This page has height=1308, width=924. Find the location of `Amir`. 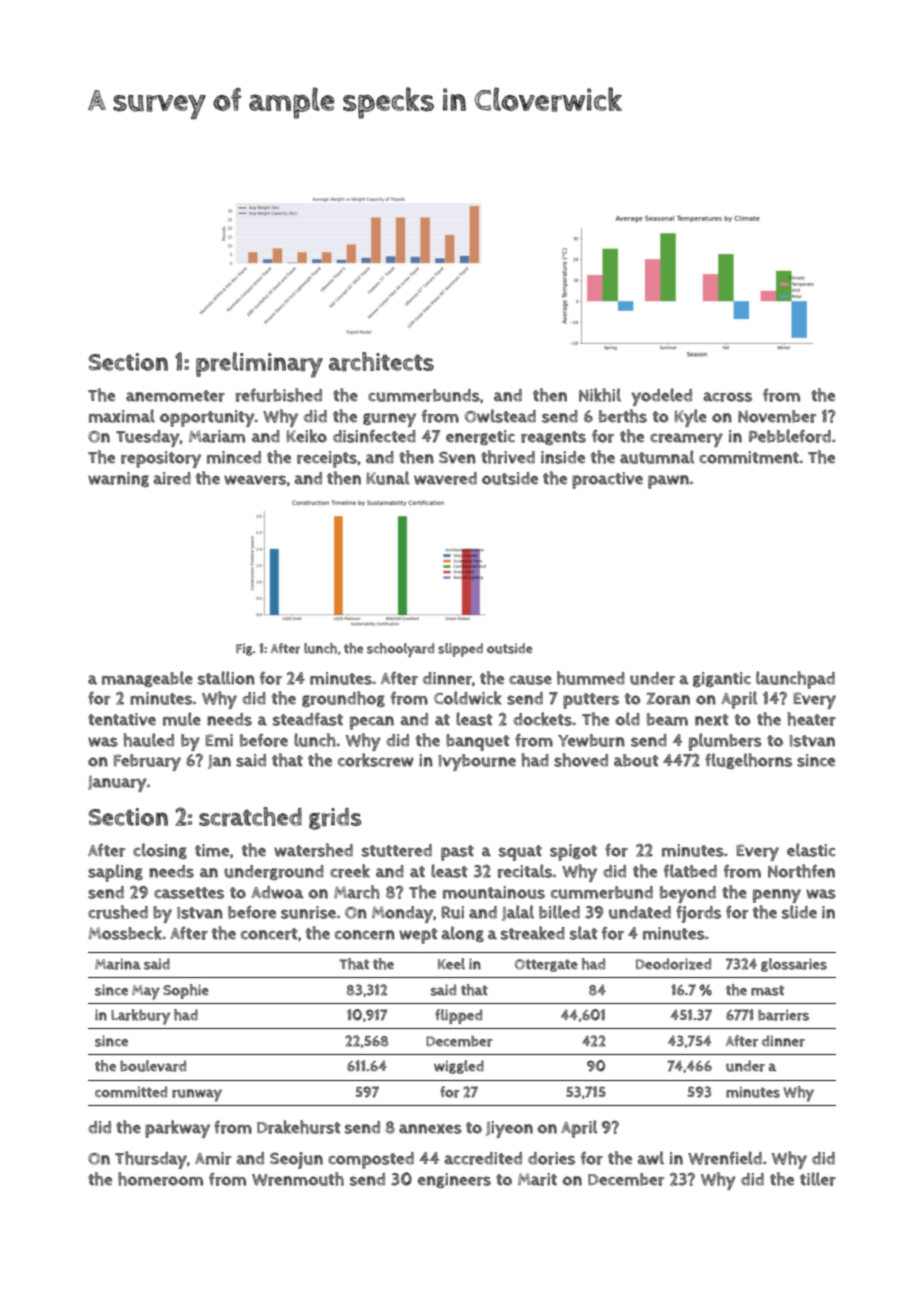

Amir is located at coordinates (213, 1158).
